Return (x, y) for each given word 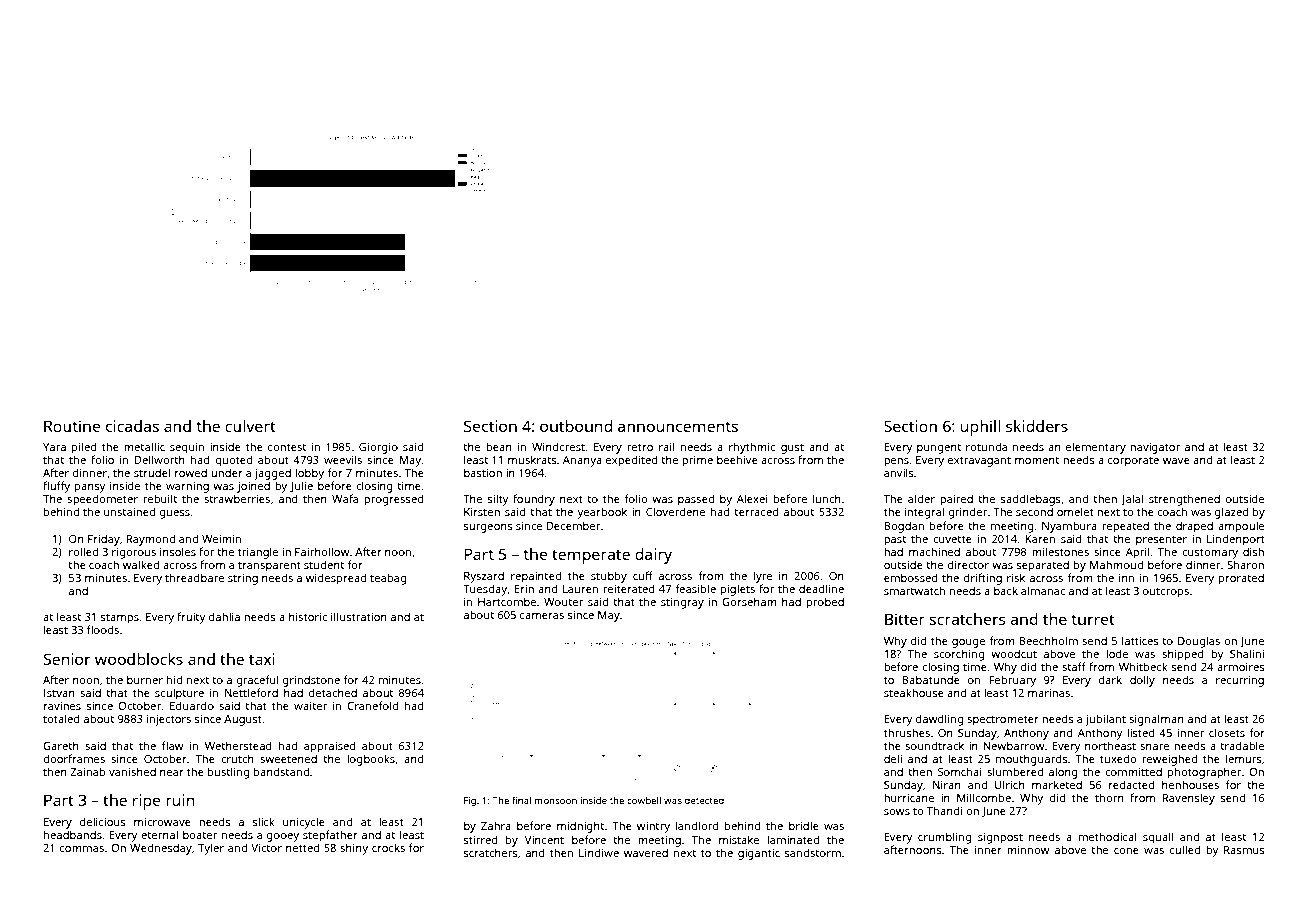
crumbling (944, 838)
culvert (250, 426)
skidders (1037, 426)
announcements (678, 426)
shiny (354, 849)
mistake (739, 839)
